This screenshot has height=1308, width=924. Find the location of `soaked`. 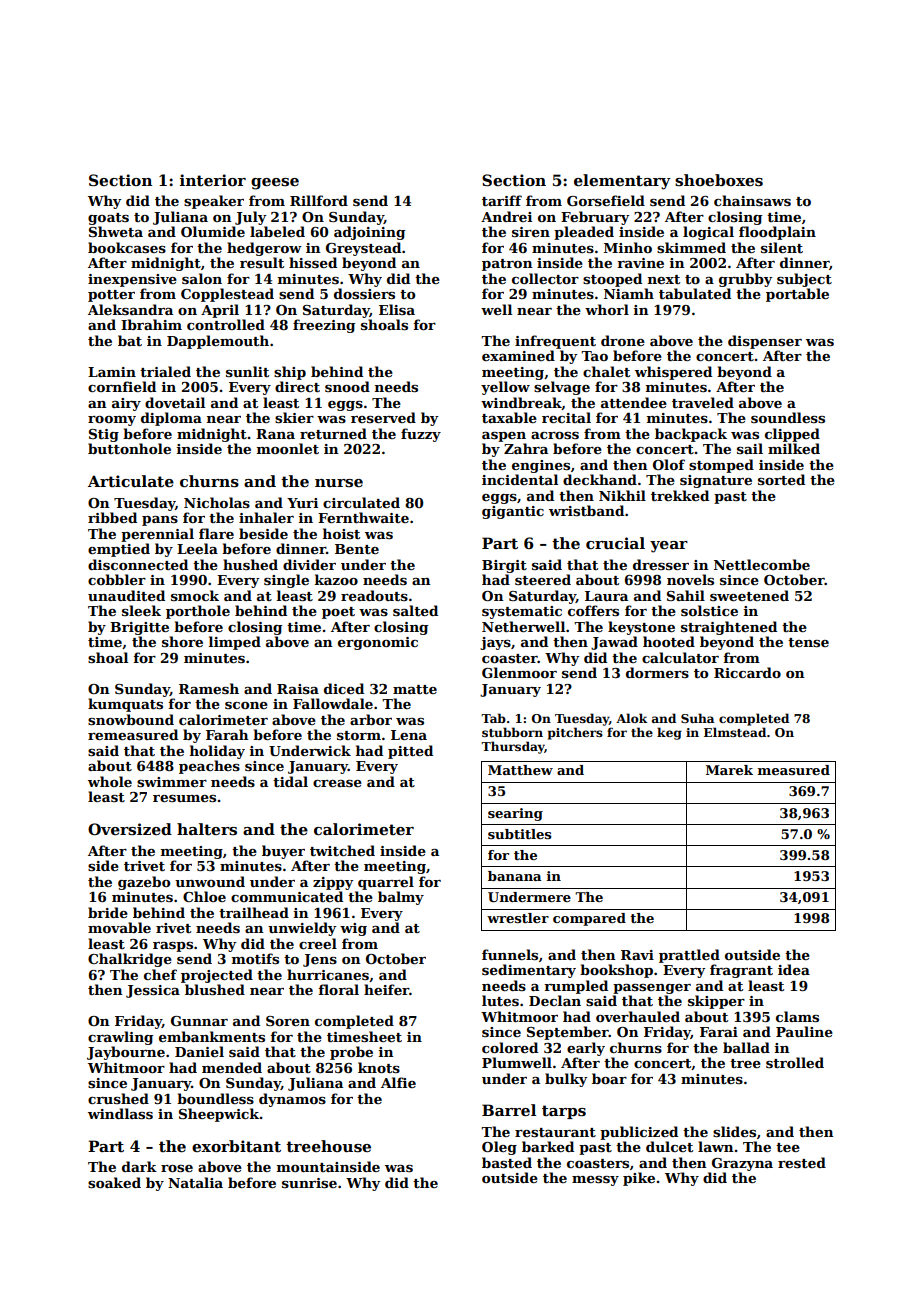

soaked is located at coordinates (114, 1182).
